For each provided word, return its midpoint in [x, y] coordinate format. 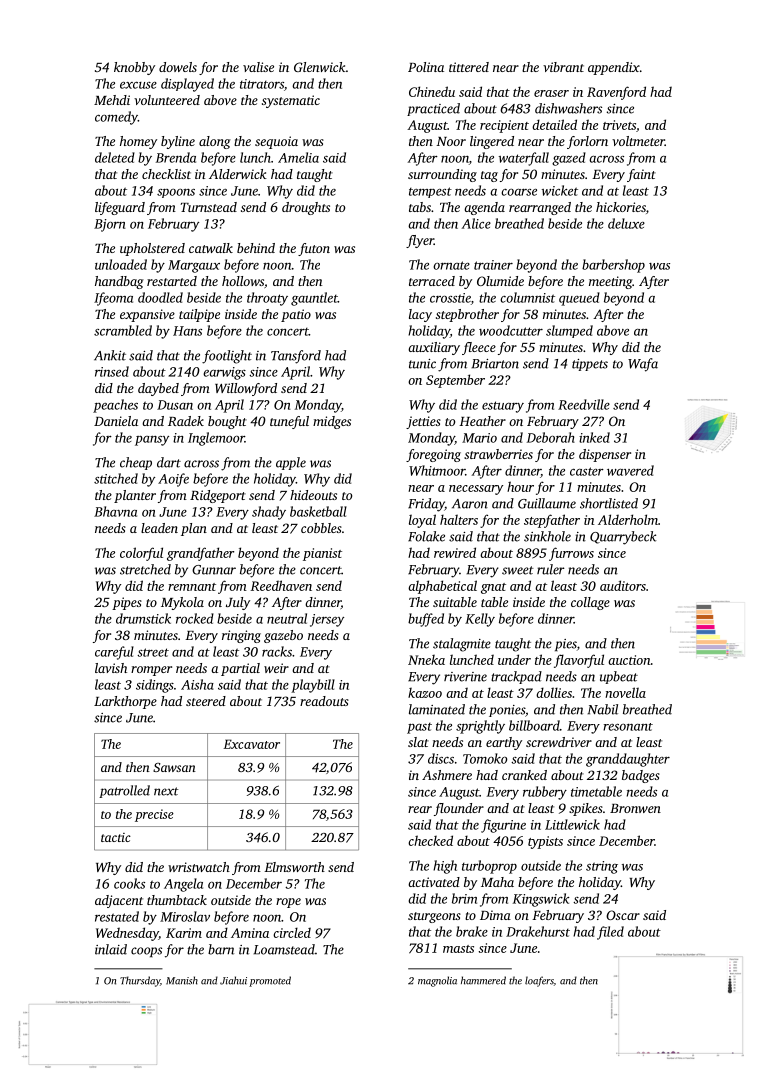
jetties [423, 422]
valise [258, 67]
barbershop [613, 266]
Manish [182, 980]
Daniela [116, 421]
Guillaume [547, 503]
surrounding [442, 175]
